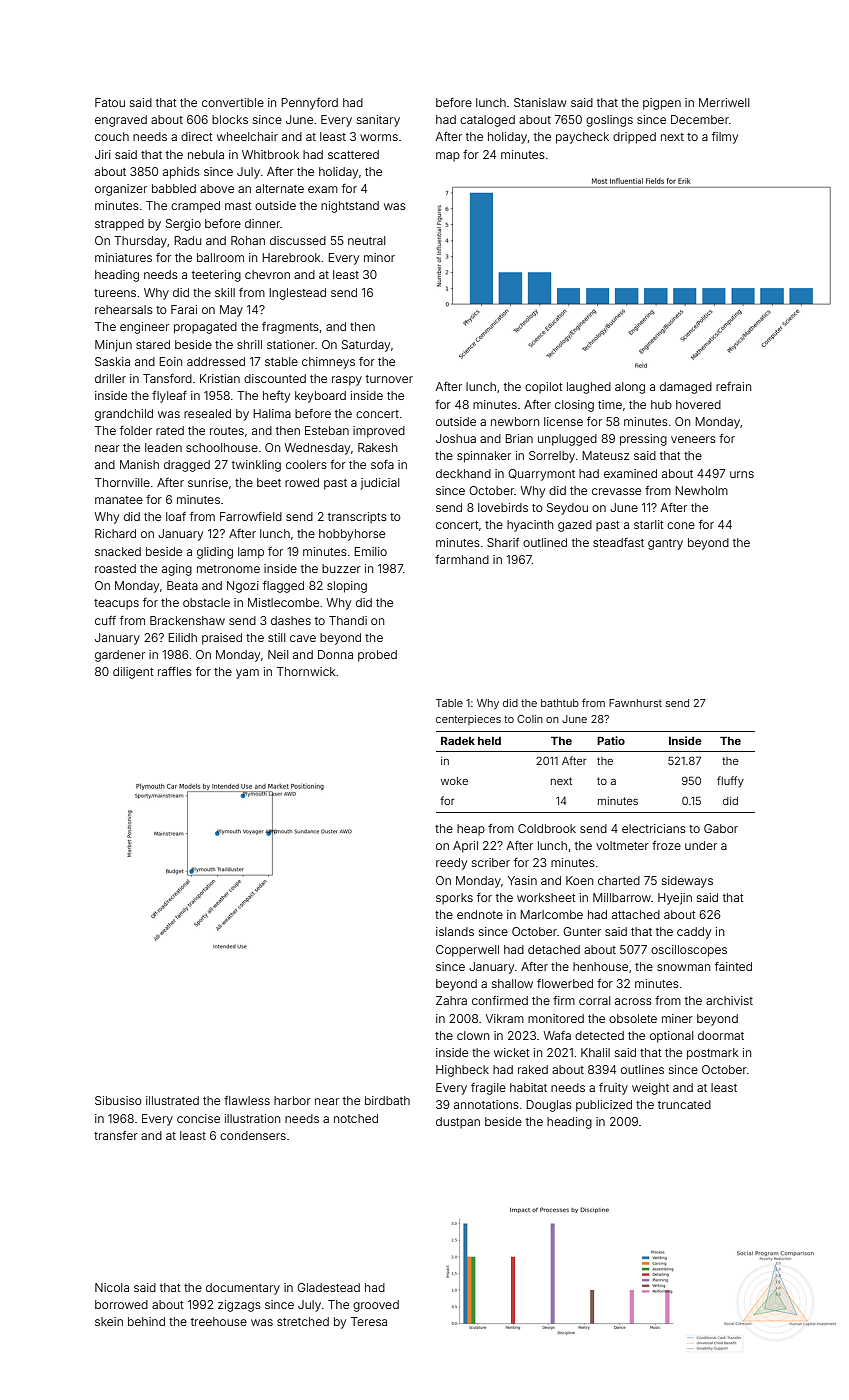  Describe the element at coordinates (378, 121) in the screenshot. I see `sanitary` at that location.
